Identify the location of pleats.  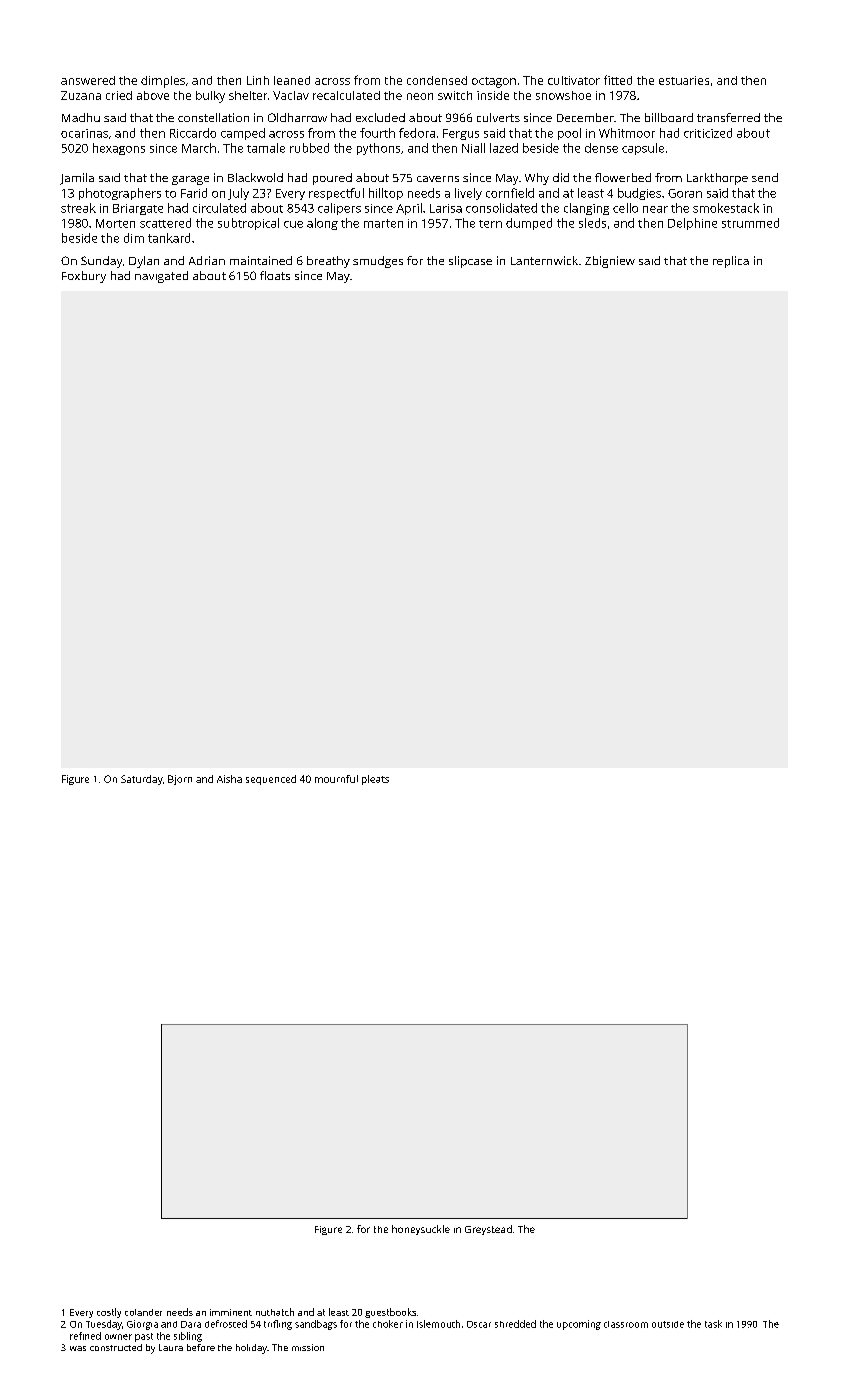
(375, 780).
